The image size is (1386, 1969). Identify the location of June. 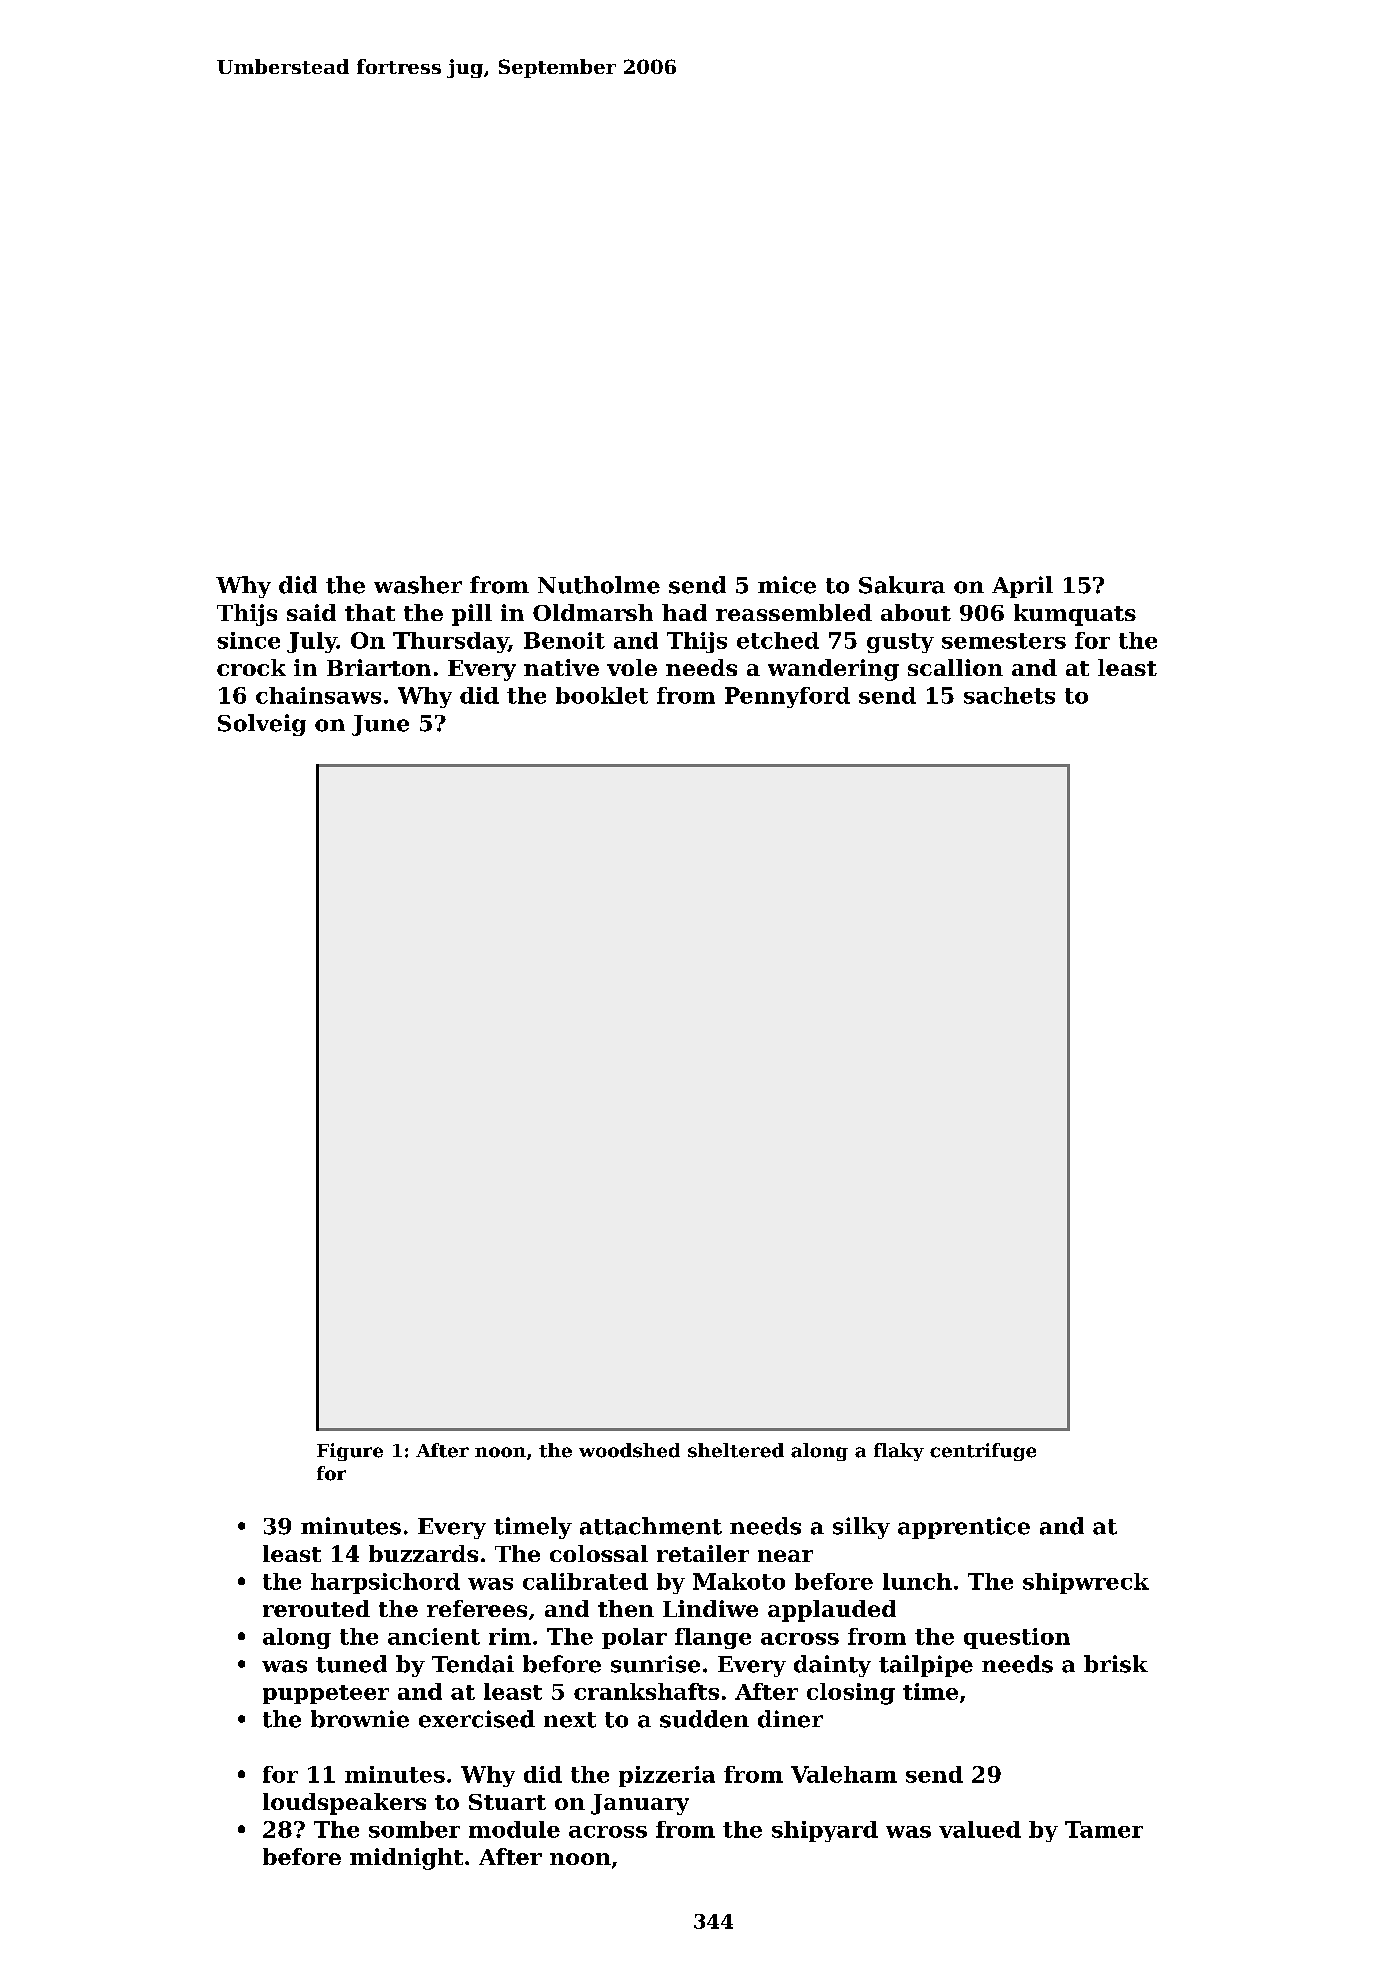
(380, 725).
